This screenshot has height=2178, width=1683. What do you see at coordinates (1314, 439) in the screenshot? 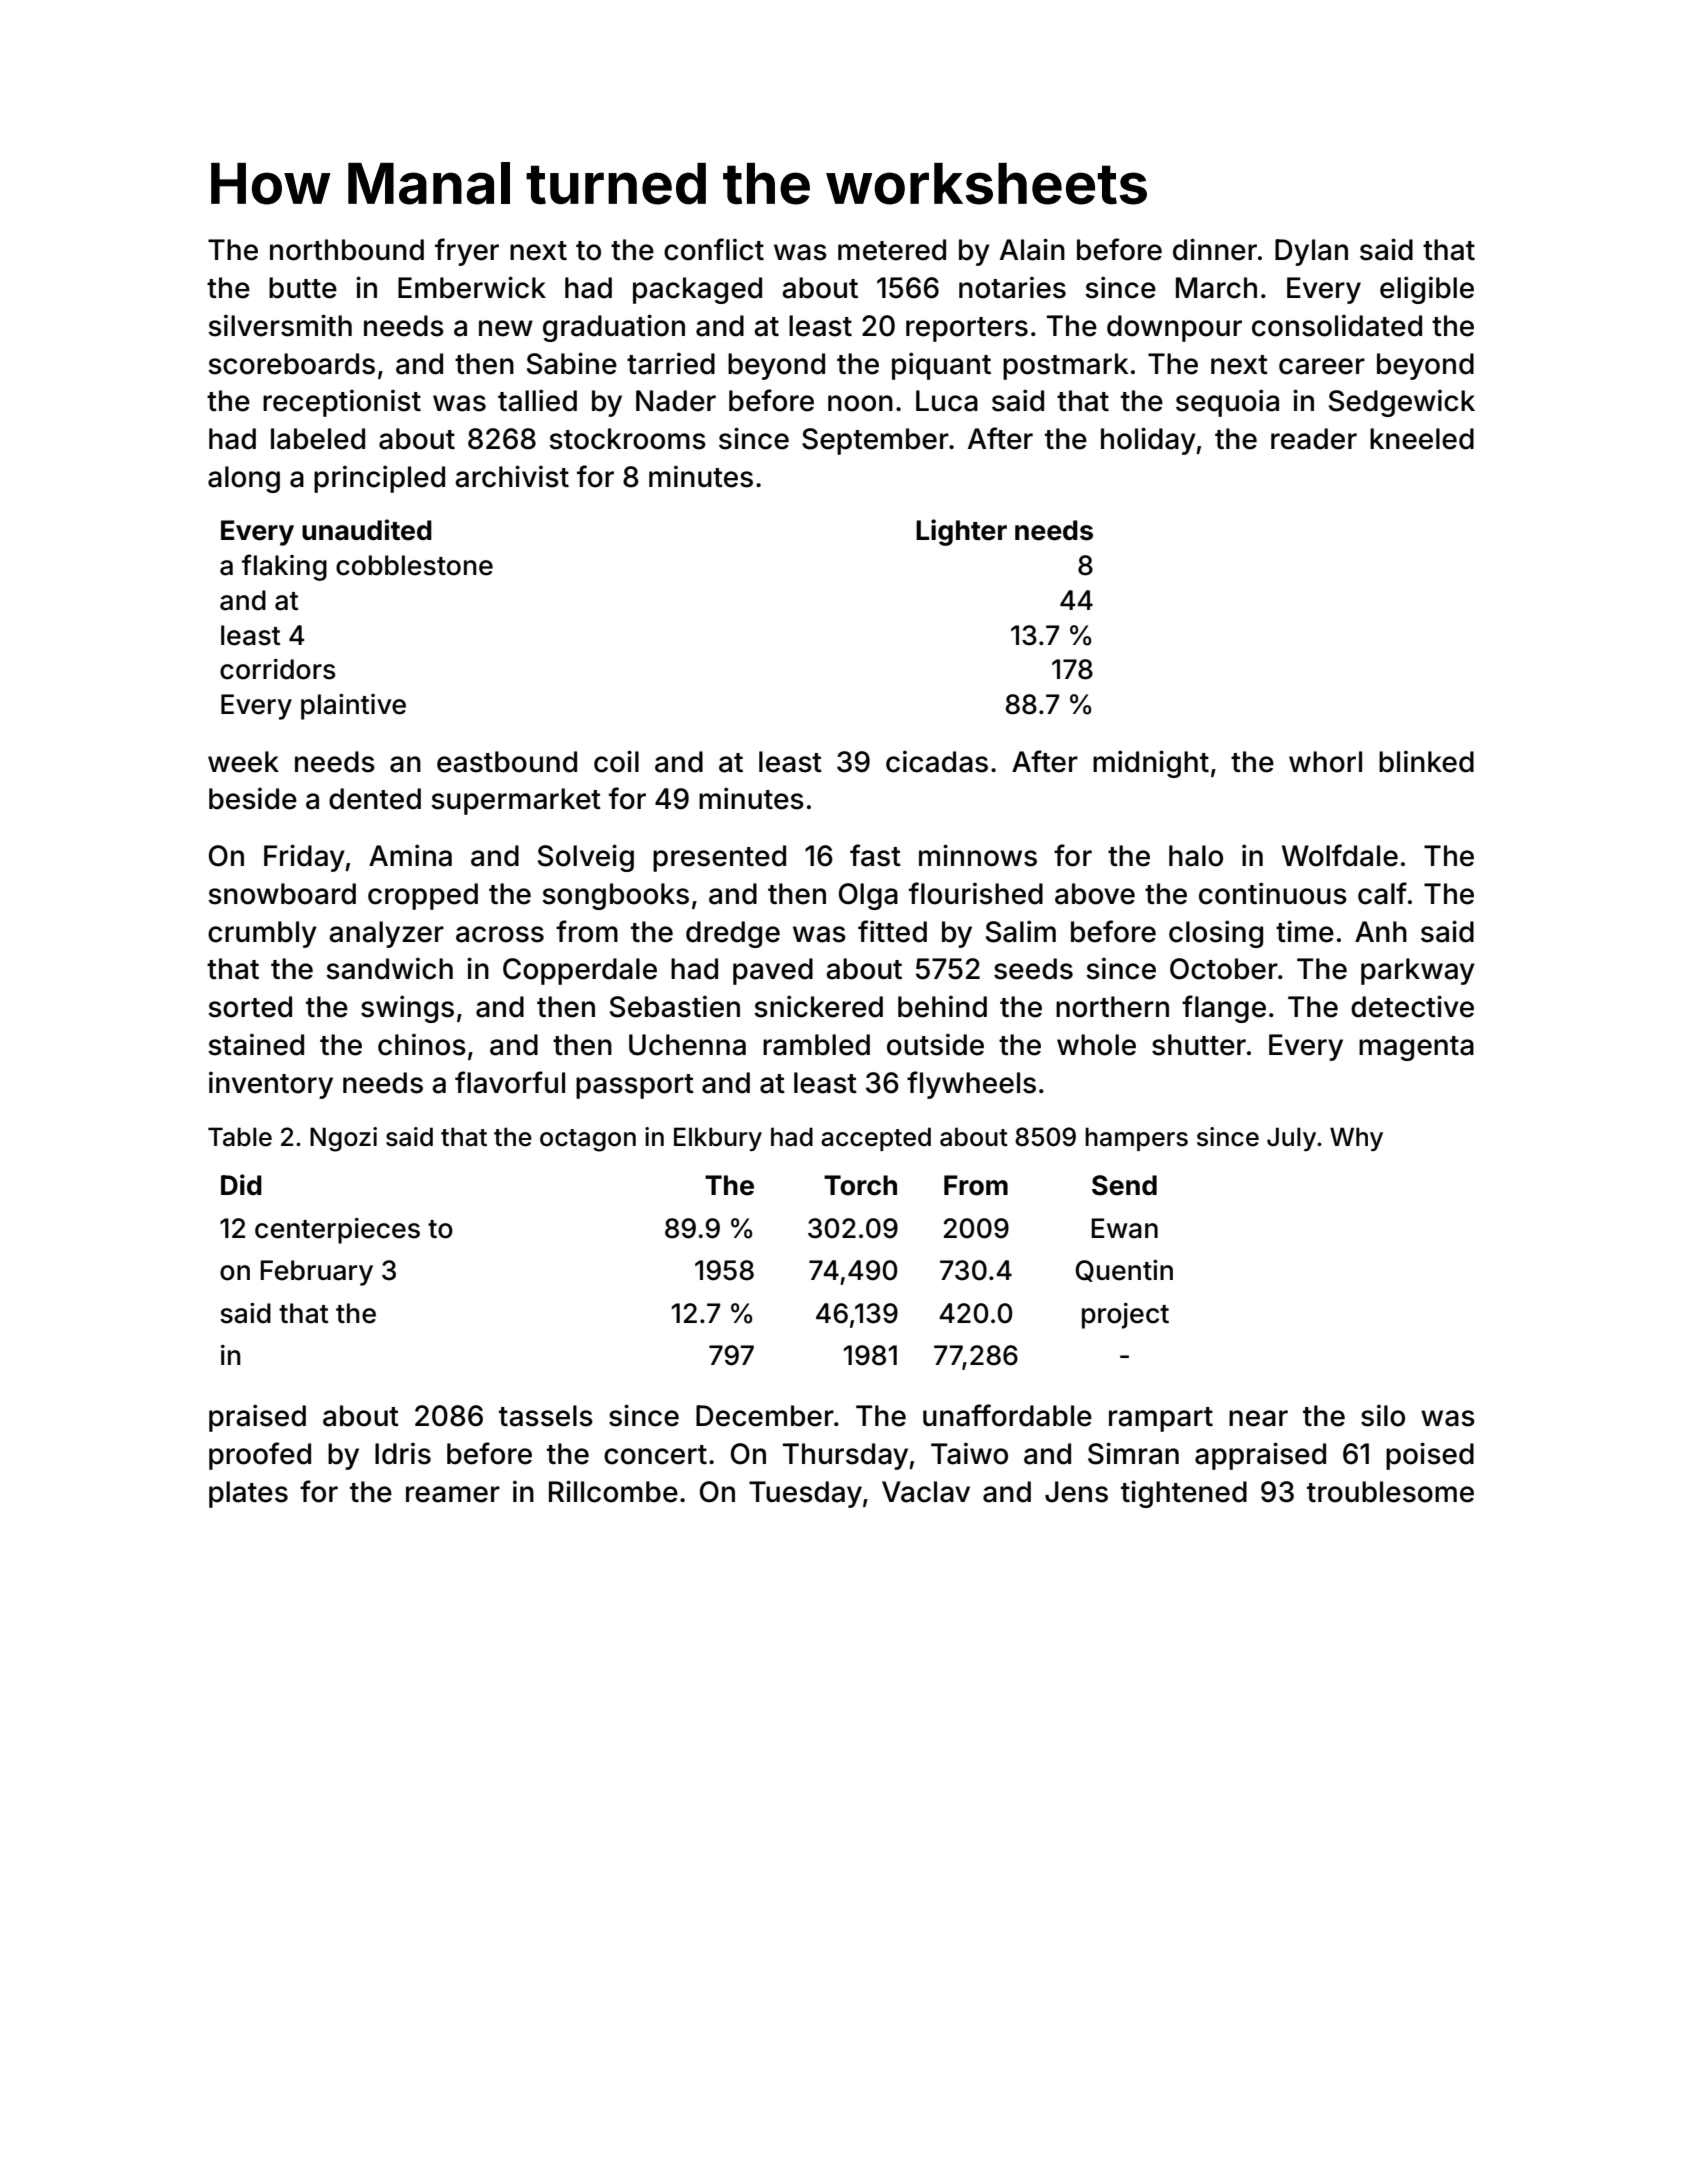
I see `reader` at bounding box center [1314, 439].
